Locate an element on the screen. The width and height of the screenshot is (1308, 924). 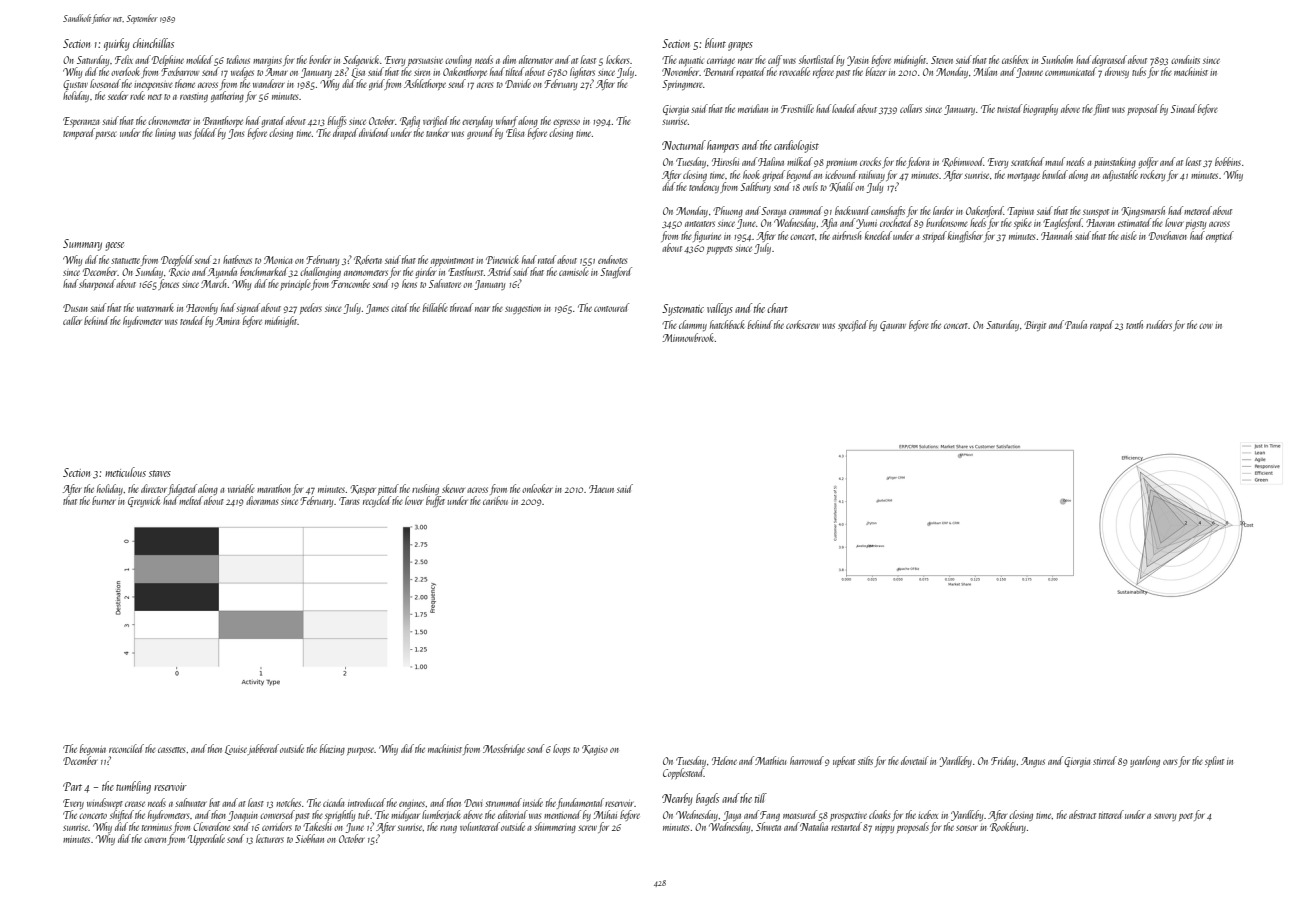
blazing is located at coordinates (332, 749).
